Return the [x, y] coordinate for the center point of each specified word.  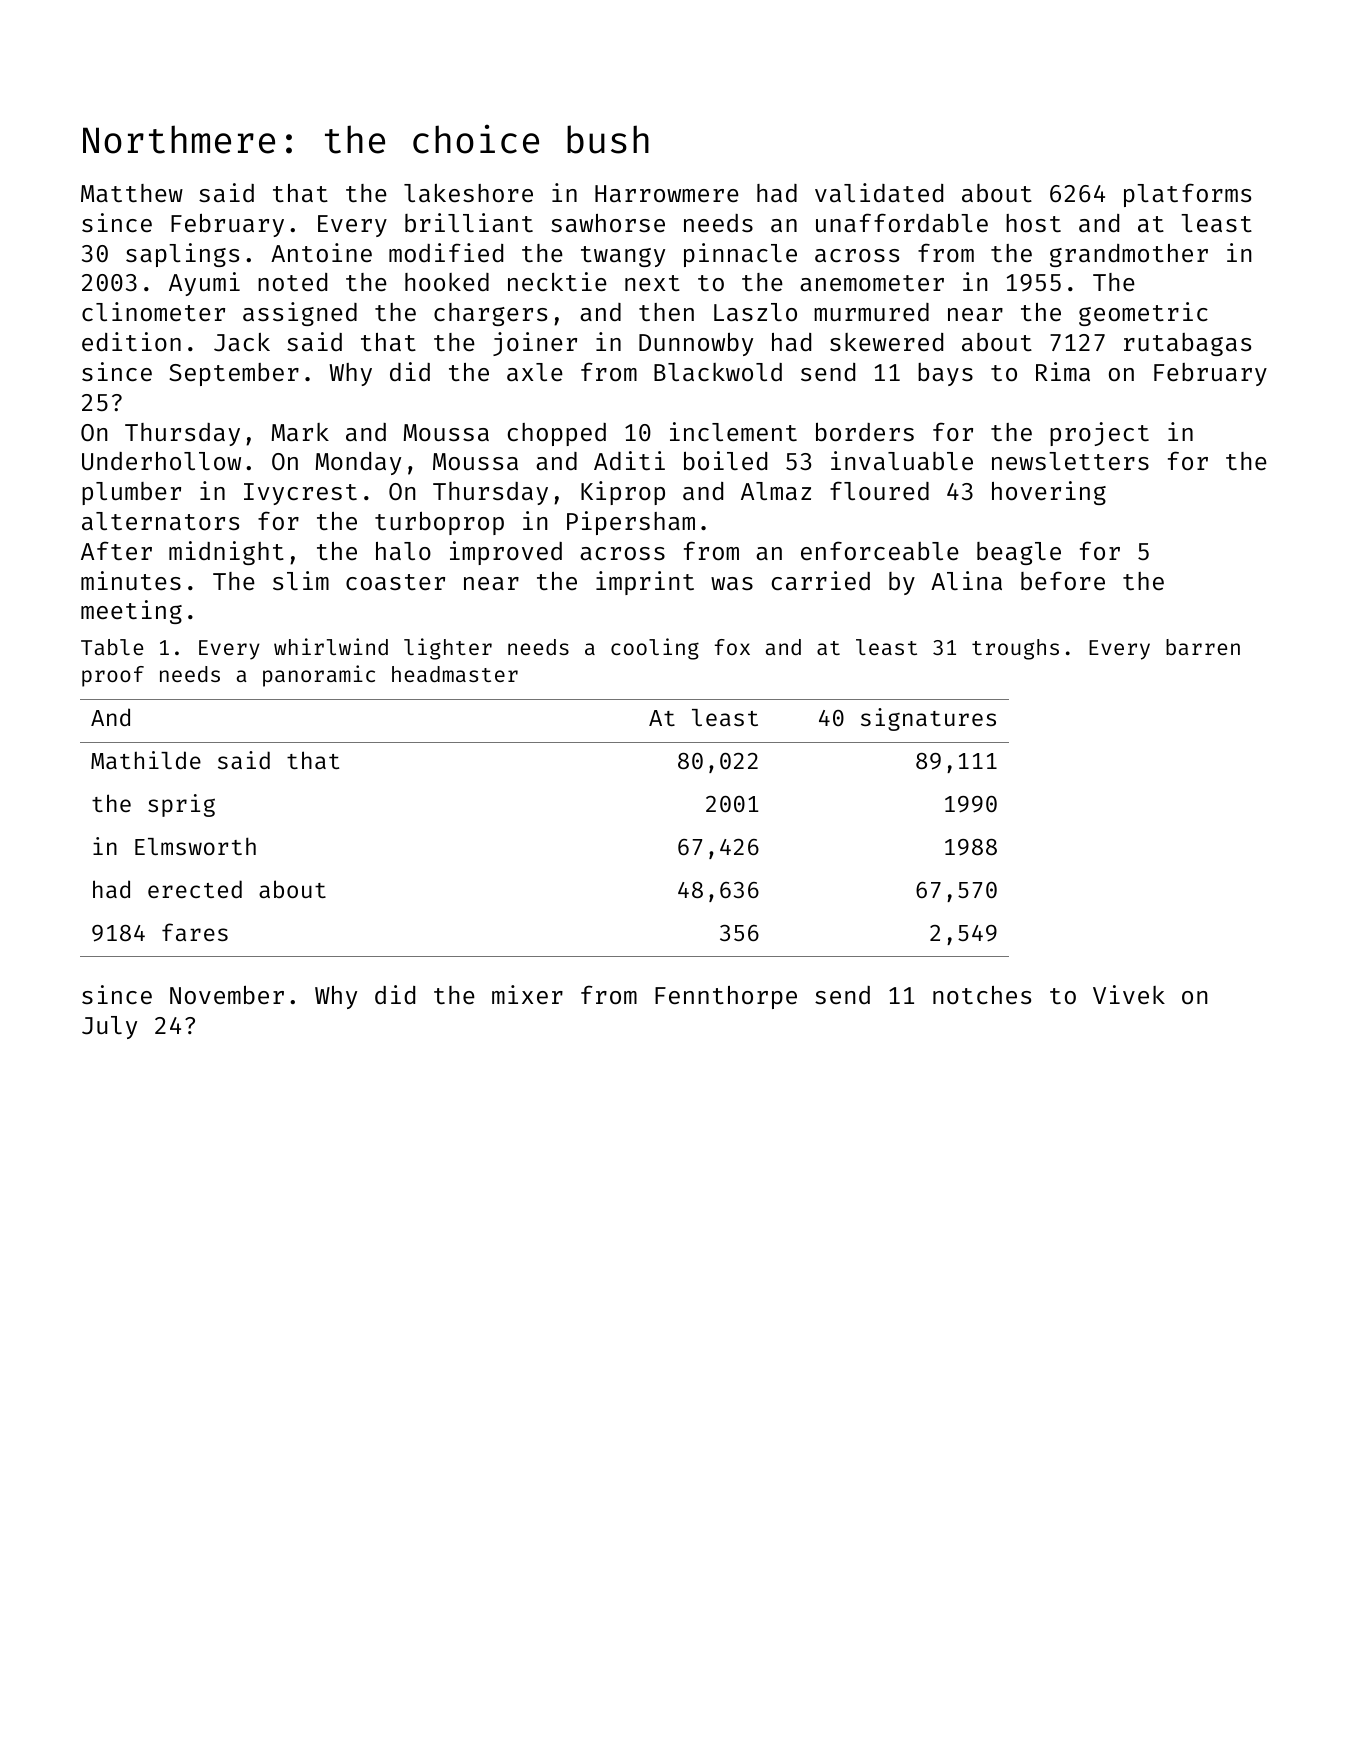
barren [1203, 647]
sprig [181, 805]
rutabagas [1187, 344]
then [666, 312]
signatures [928, 719]
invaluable [902, 460]
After [116, 550]
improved [506, 553]
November [227, 995]
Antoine [321, 252]
